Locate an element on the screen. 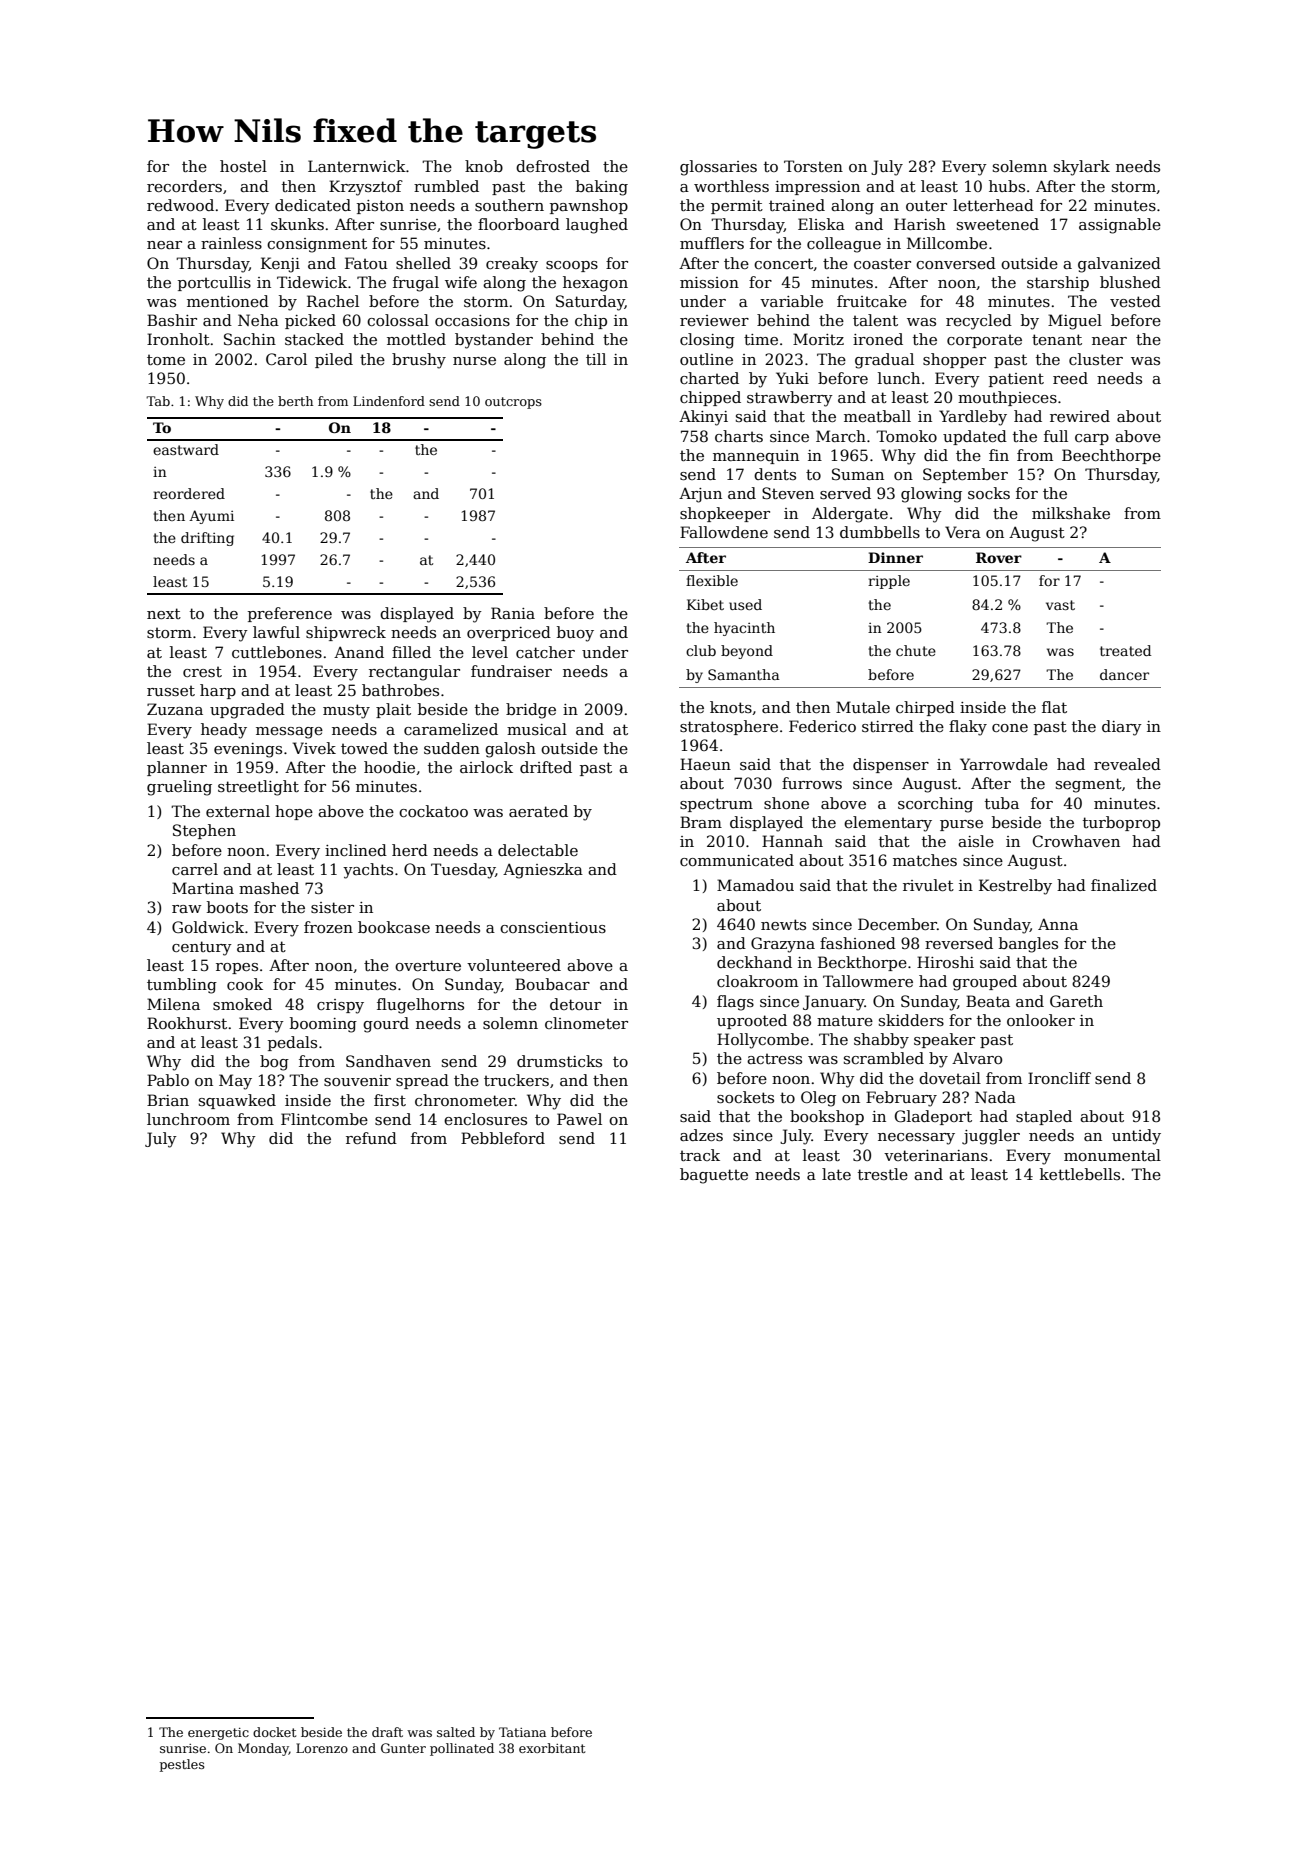  scorching is located at coordinates (935, 805).
